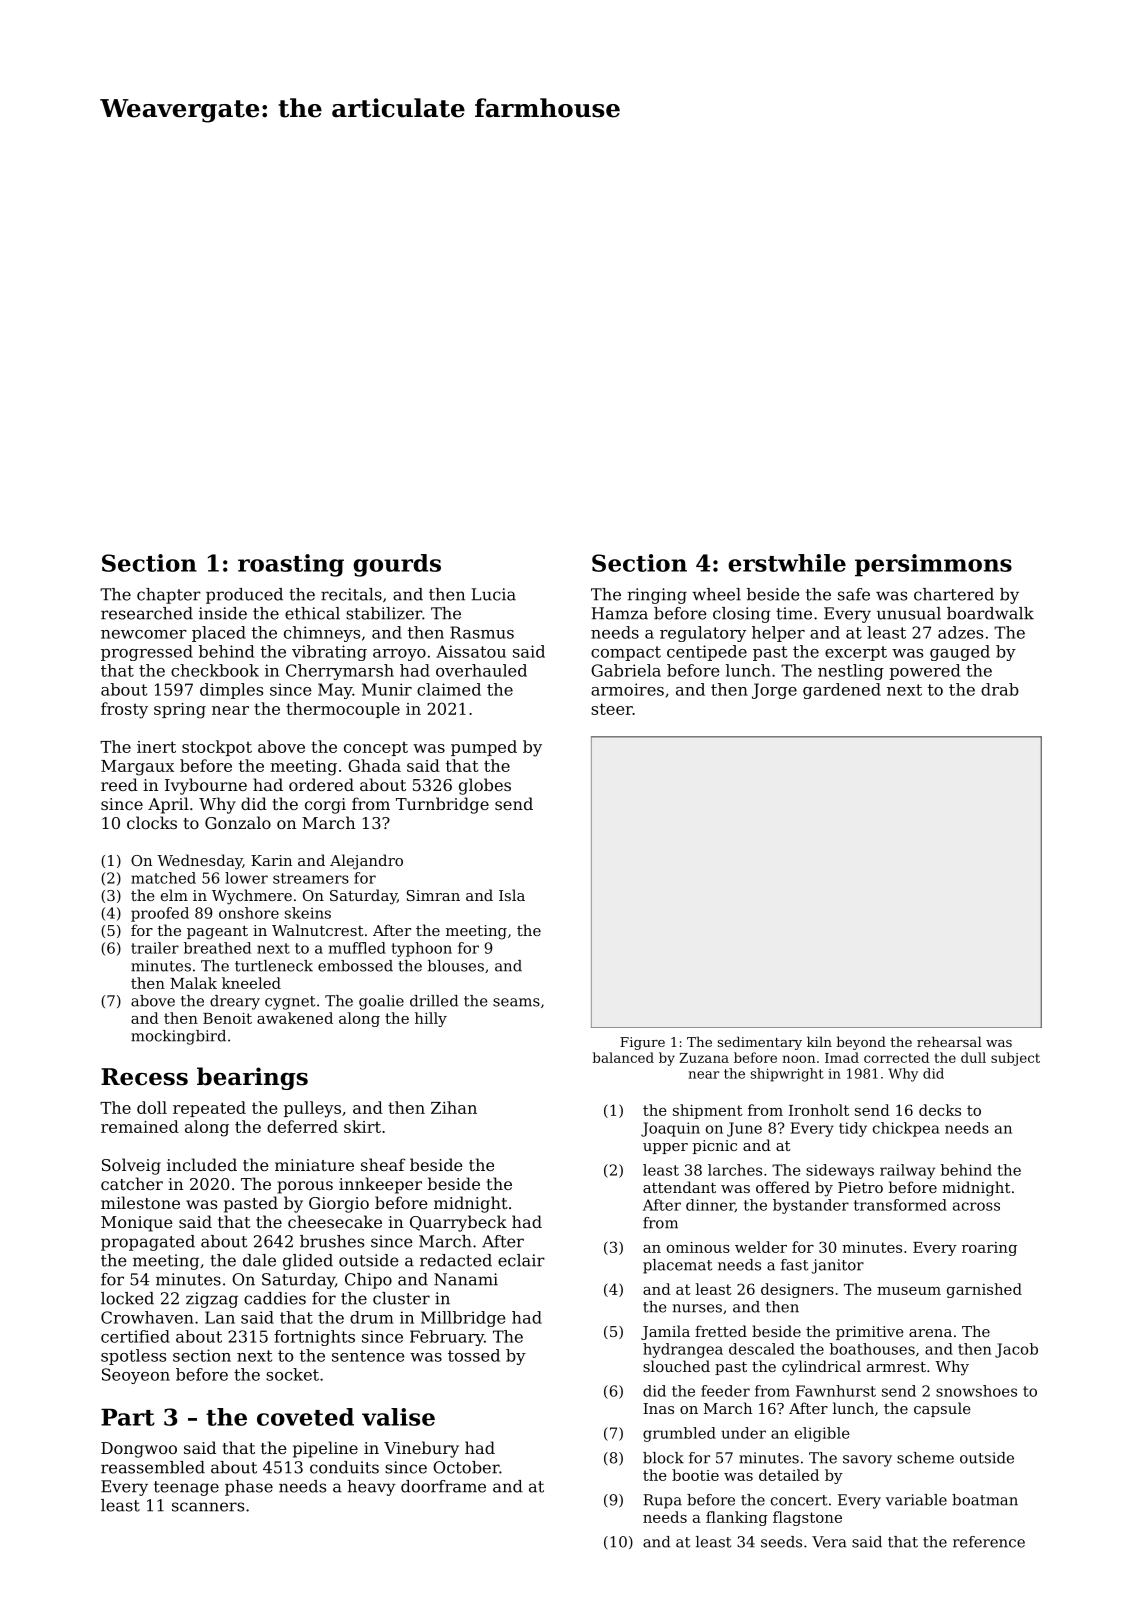 This screenshot has width=1142, height=1614. Describe the element at coordinates (620, 613) in the screenshot. I see `Hamza` at that location.
